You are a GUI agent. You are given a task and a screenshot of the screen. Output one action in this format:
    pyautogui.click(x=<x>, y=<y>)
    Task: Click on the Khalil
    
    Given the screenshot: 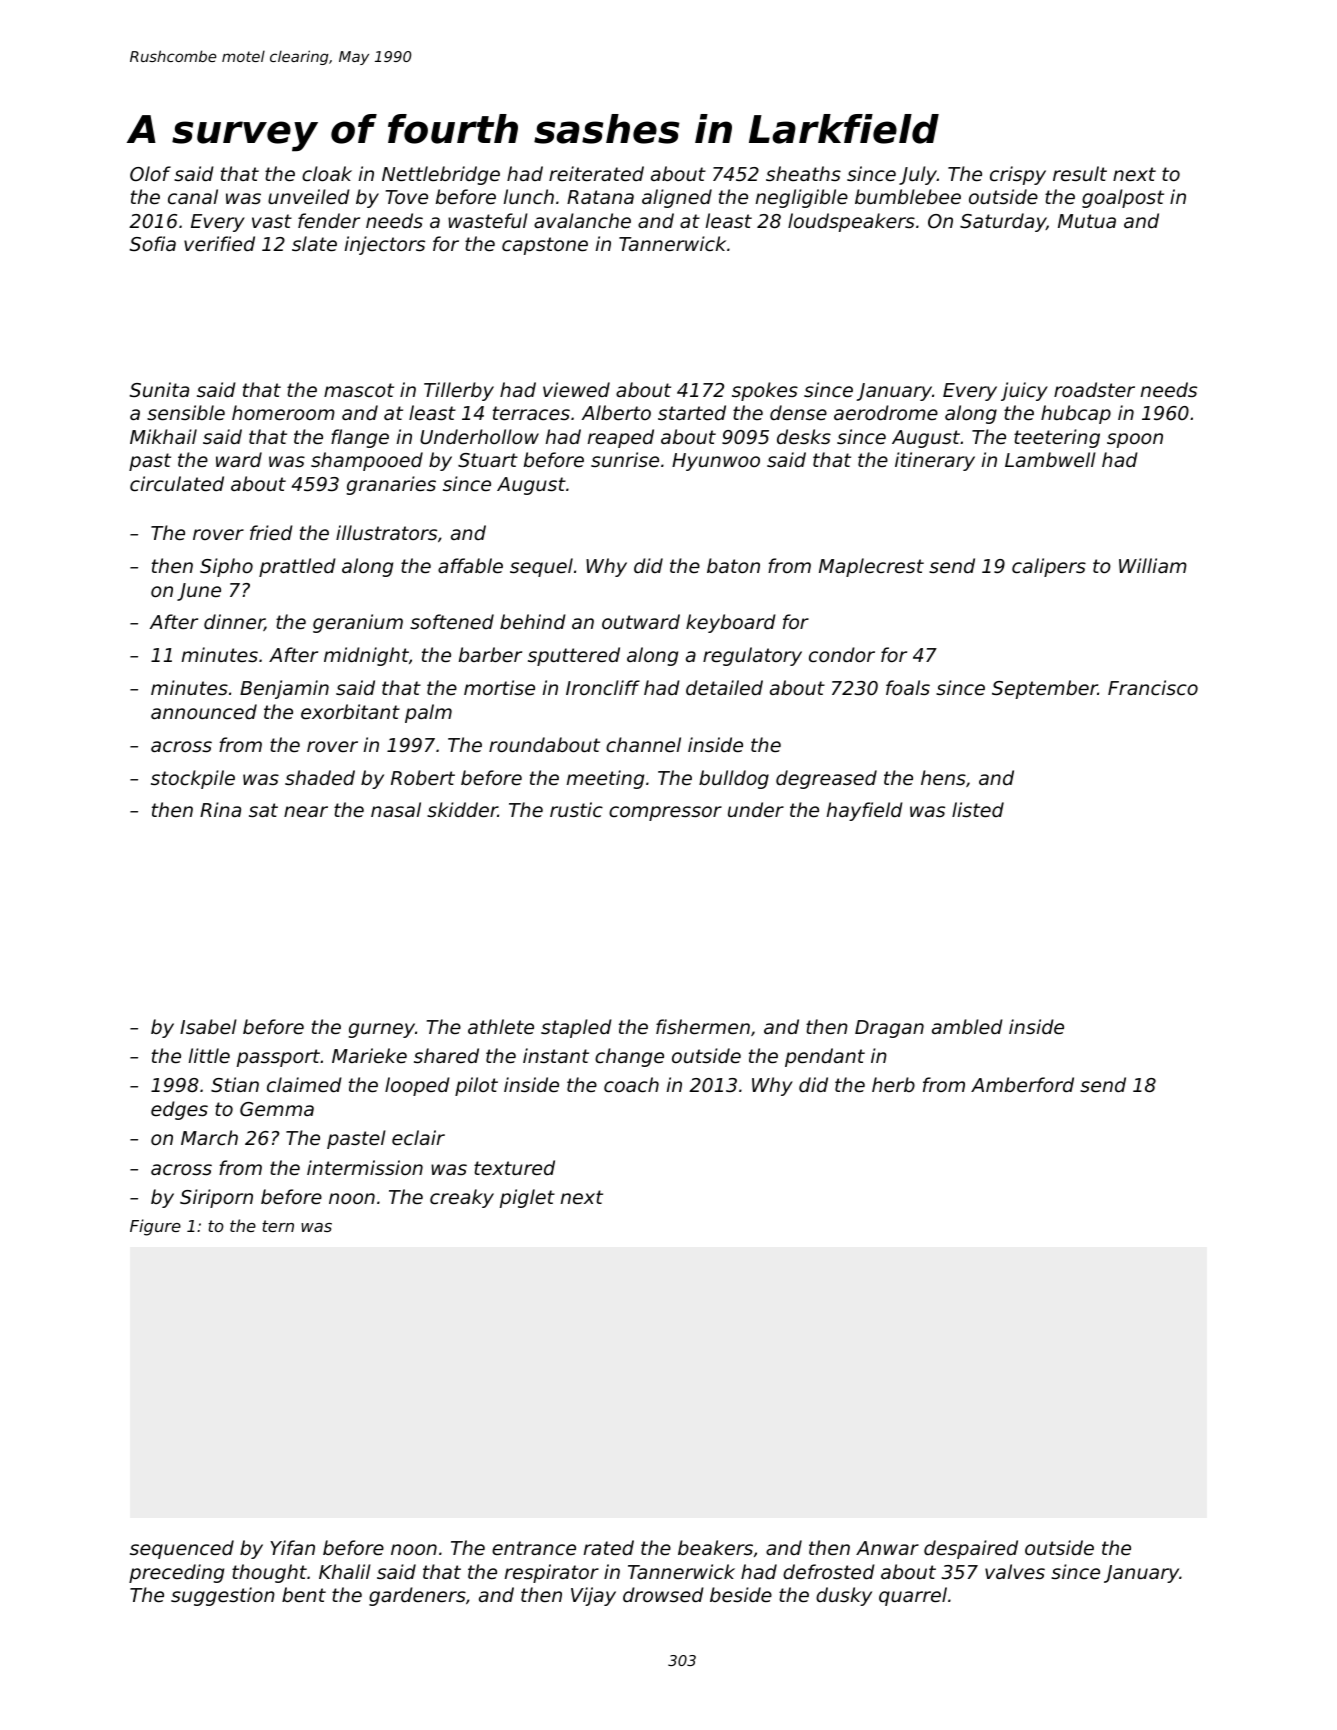 What is the action you would take?
    pyautogui.click(x=345, y=1571)
